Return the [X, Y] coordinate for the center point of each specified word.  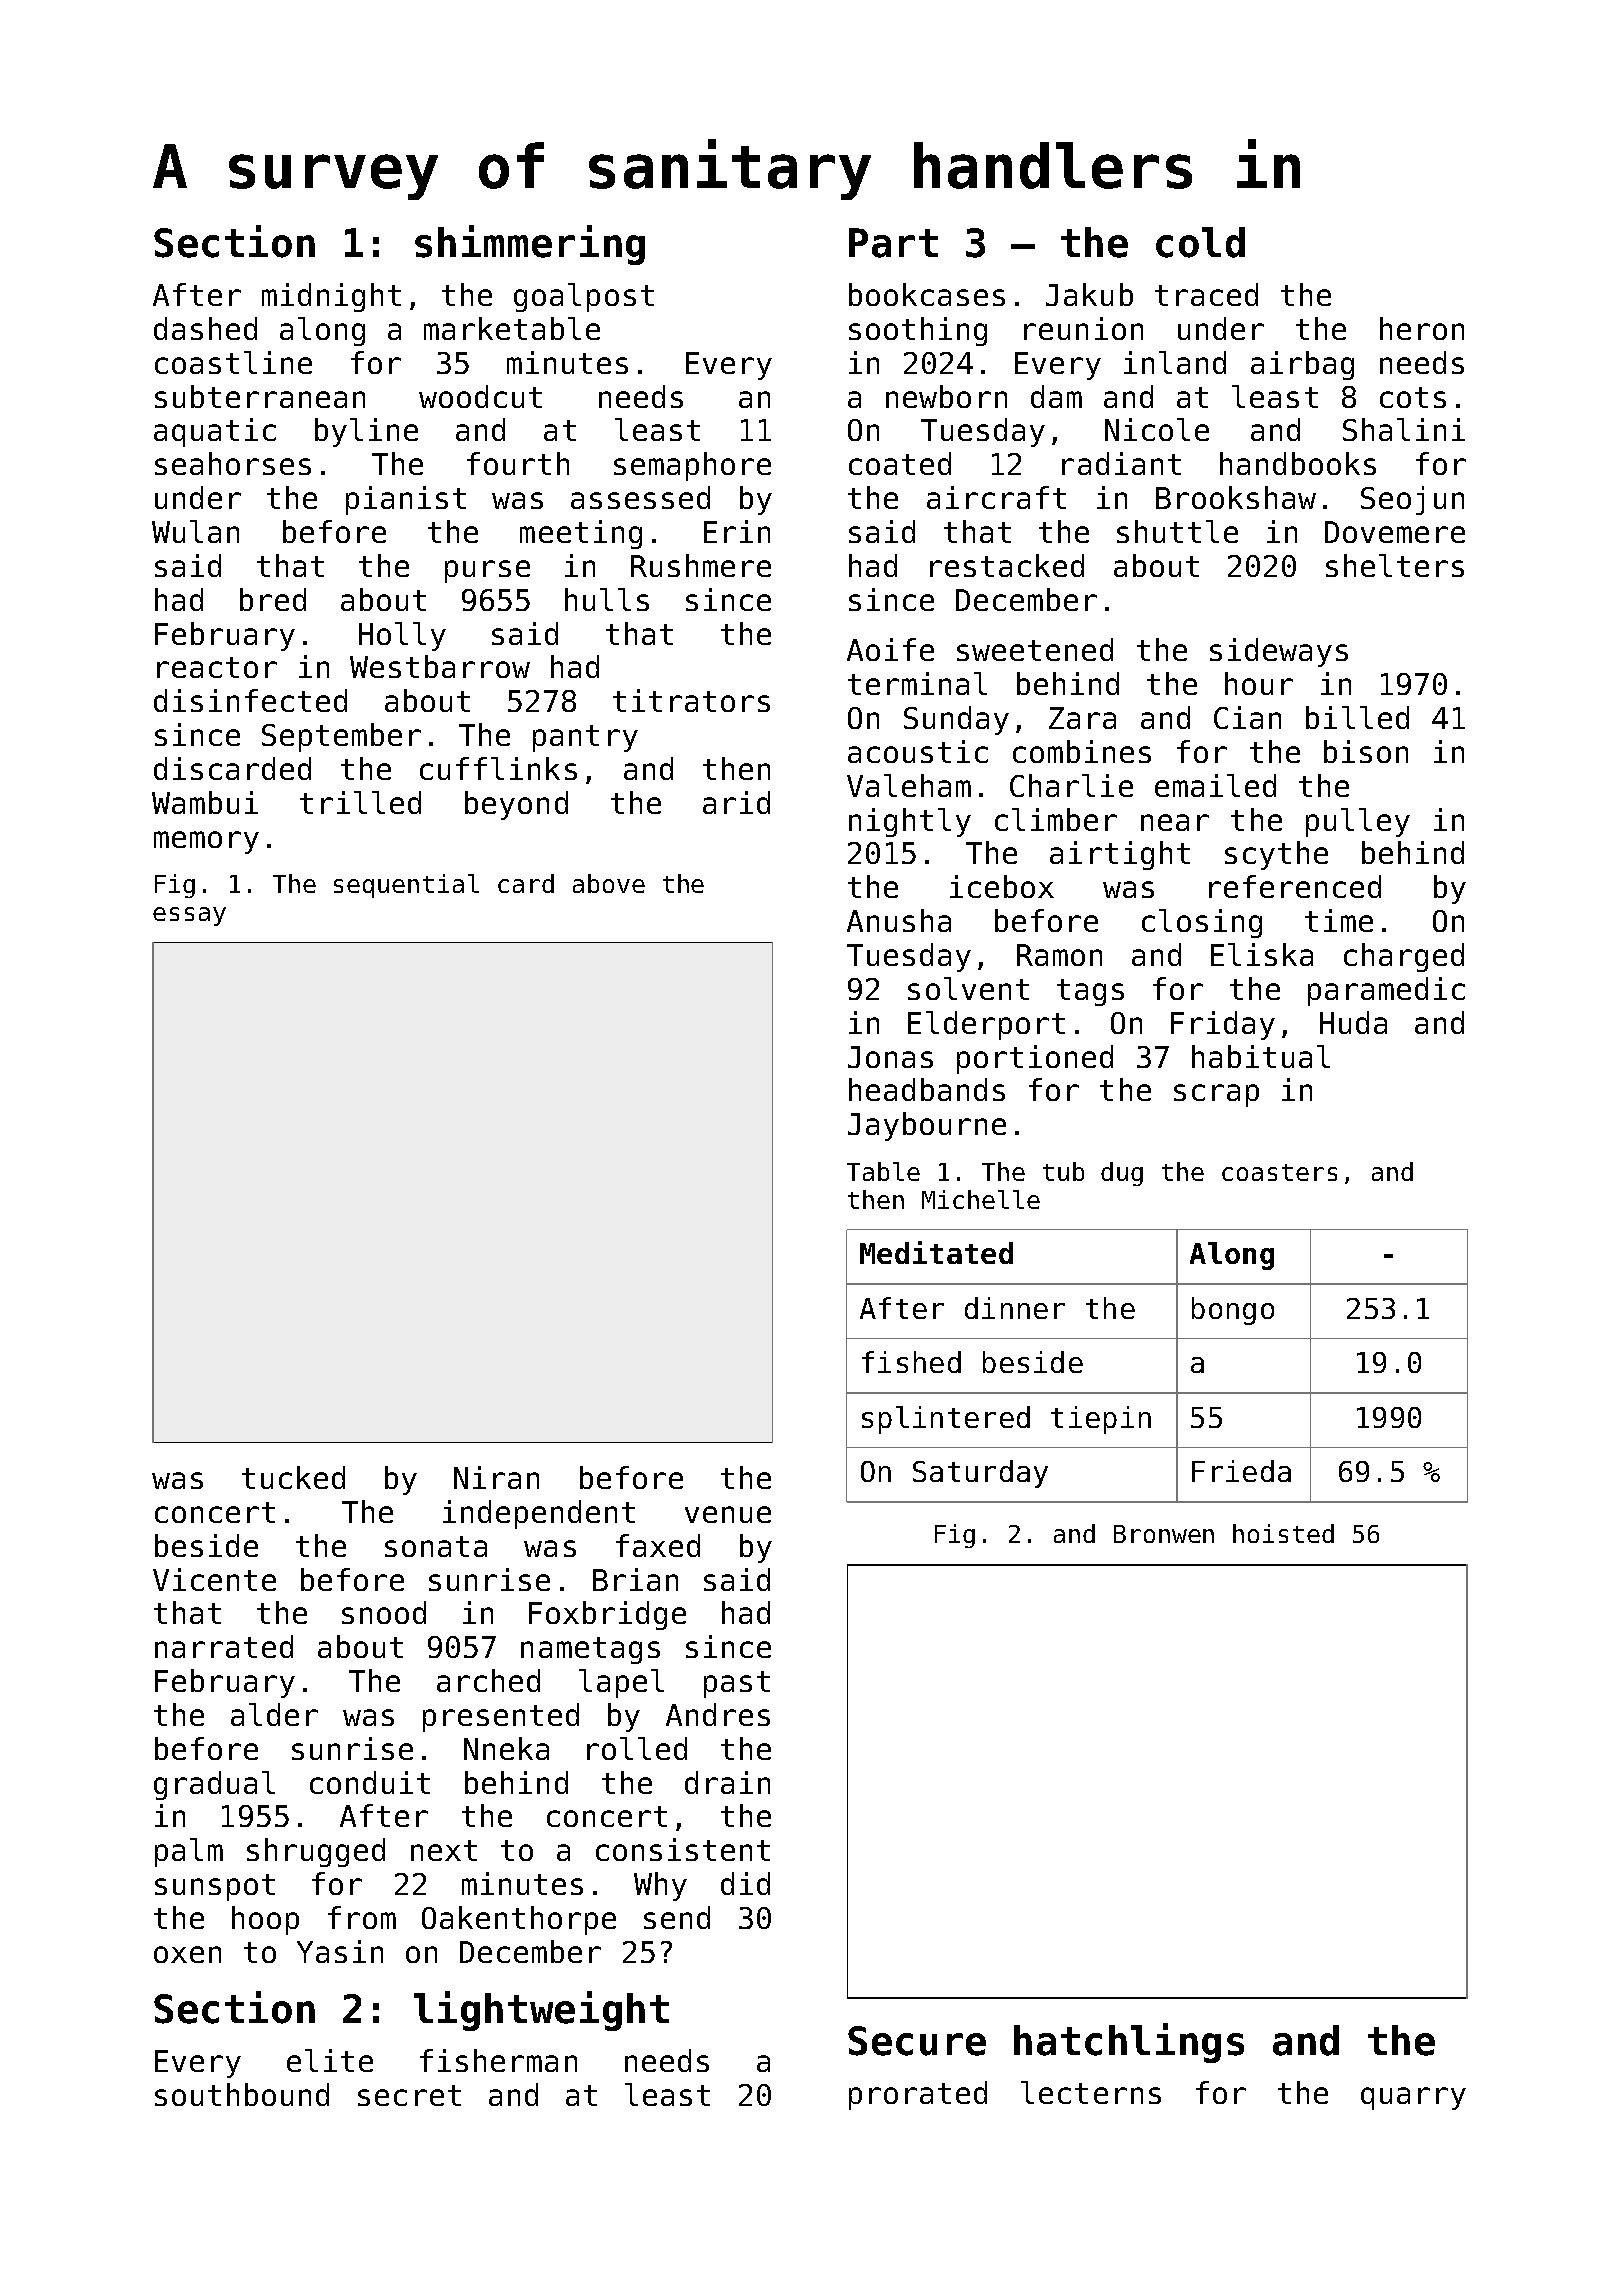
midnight [331, 297]
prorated [918, 2095]
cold [1200, 242]
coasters [1279, 1172]
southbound [242, 2094]
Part [893, 243]
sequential [406, 886]
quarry [1413, 2098]
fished [911, 1362]
